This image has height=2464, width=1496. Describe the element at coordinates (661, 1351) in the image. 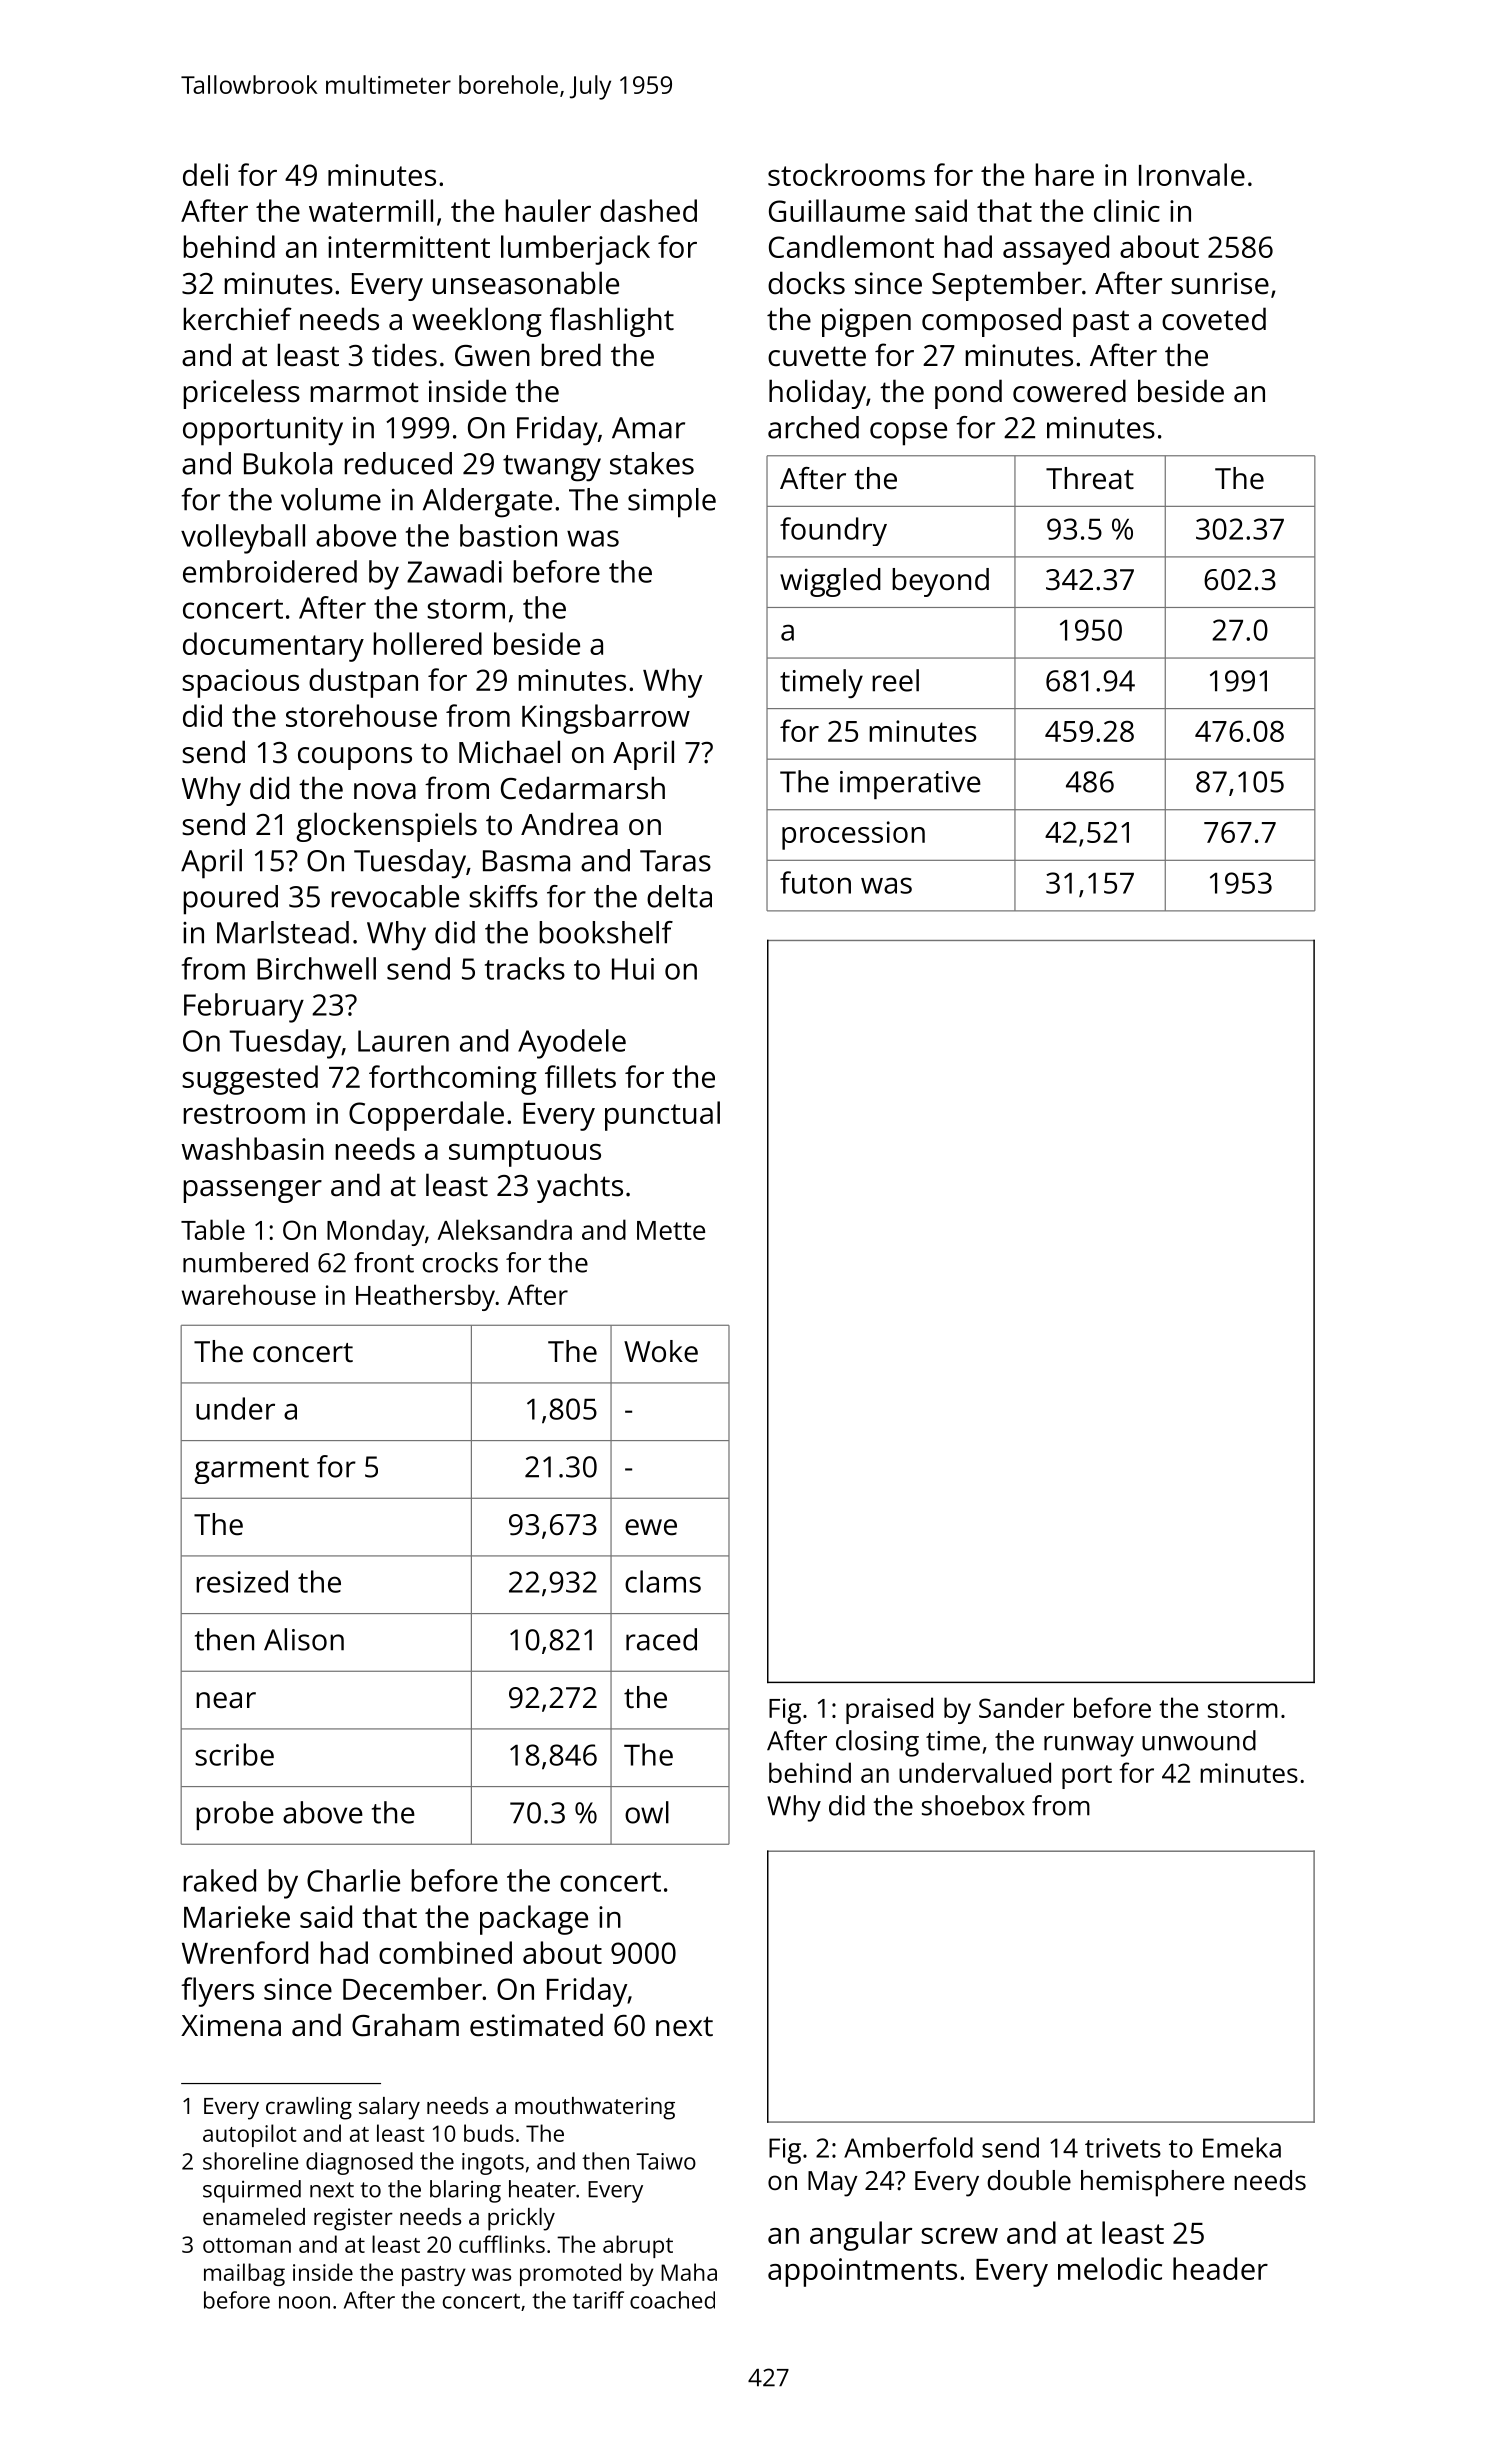

I see `Woke` at that location.
